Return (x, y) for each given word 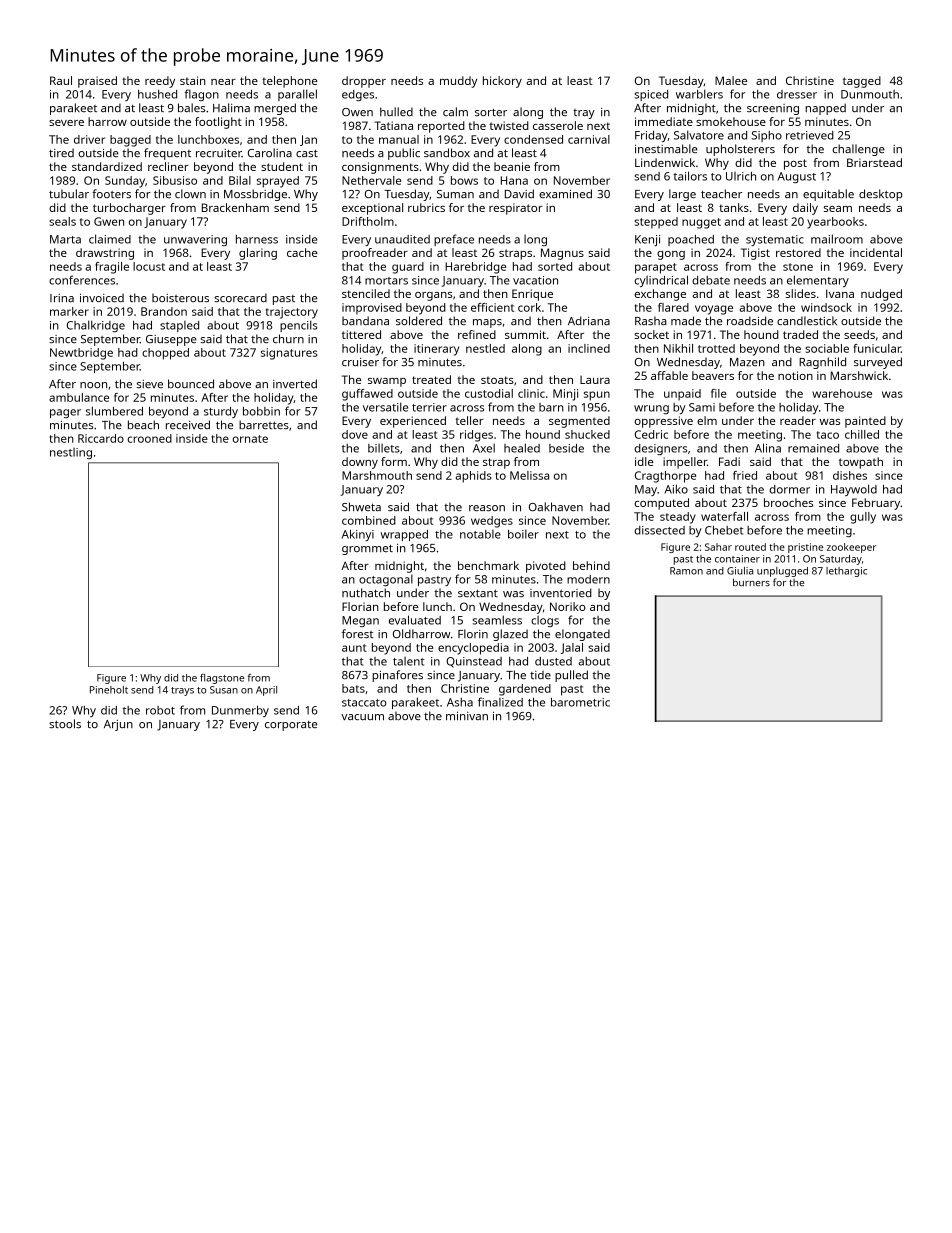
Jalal (572, 648)
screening (773, 109)
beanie (512, 166)
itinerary (436, 350)
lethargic (846, 572)
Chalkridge (96, 326)
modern (588, 579)
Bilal (240, 180)
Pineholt (109, 690)
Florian (360, 606)
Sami (702, 407)
